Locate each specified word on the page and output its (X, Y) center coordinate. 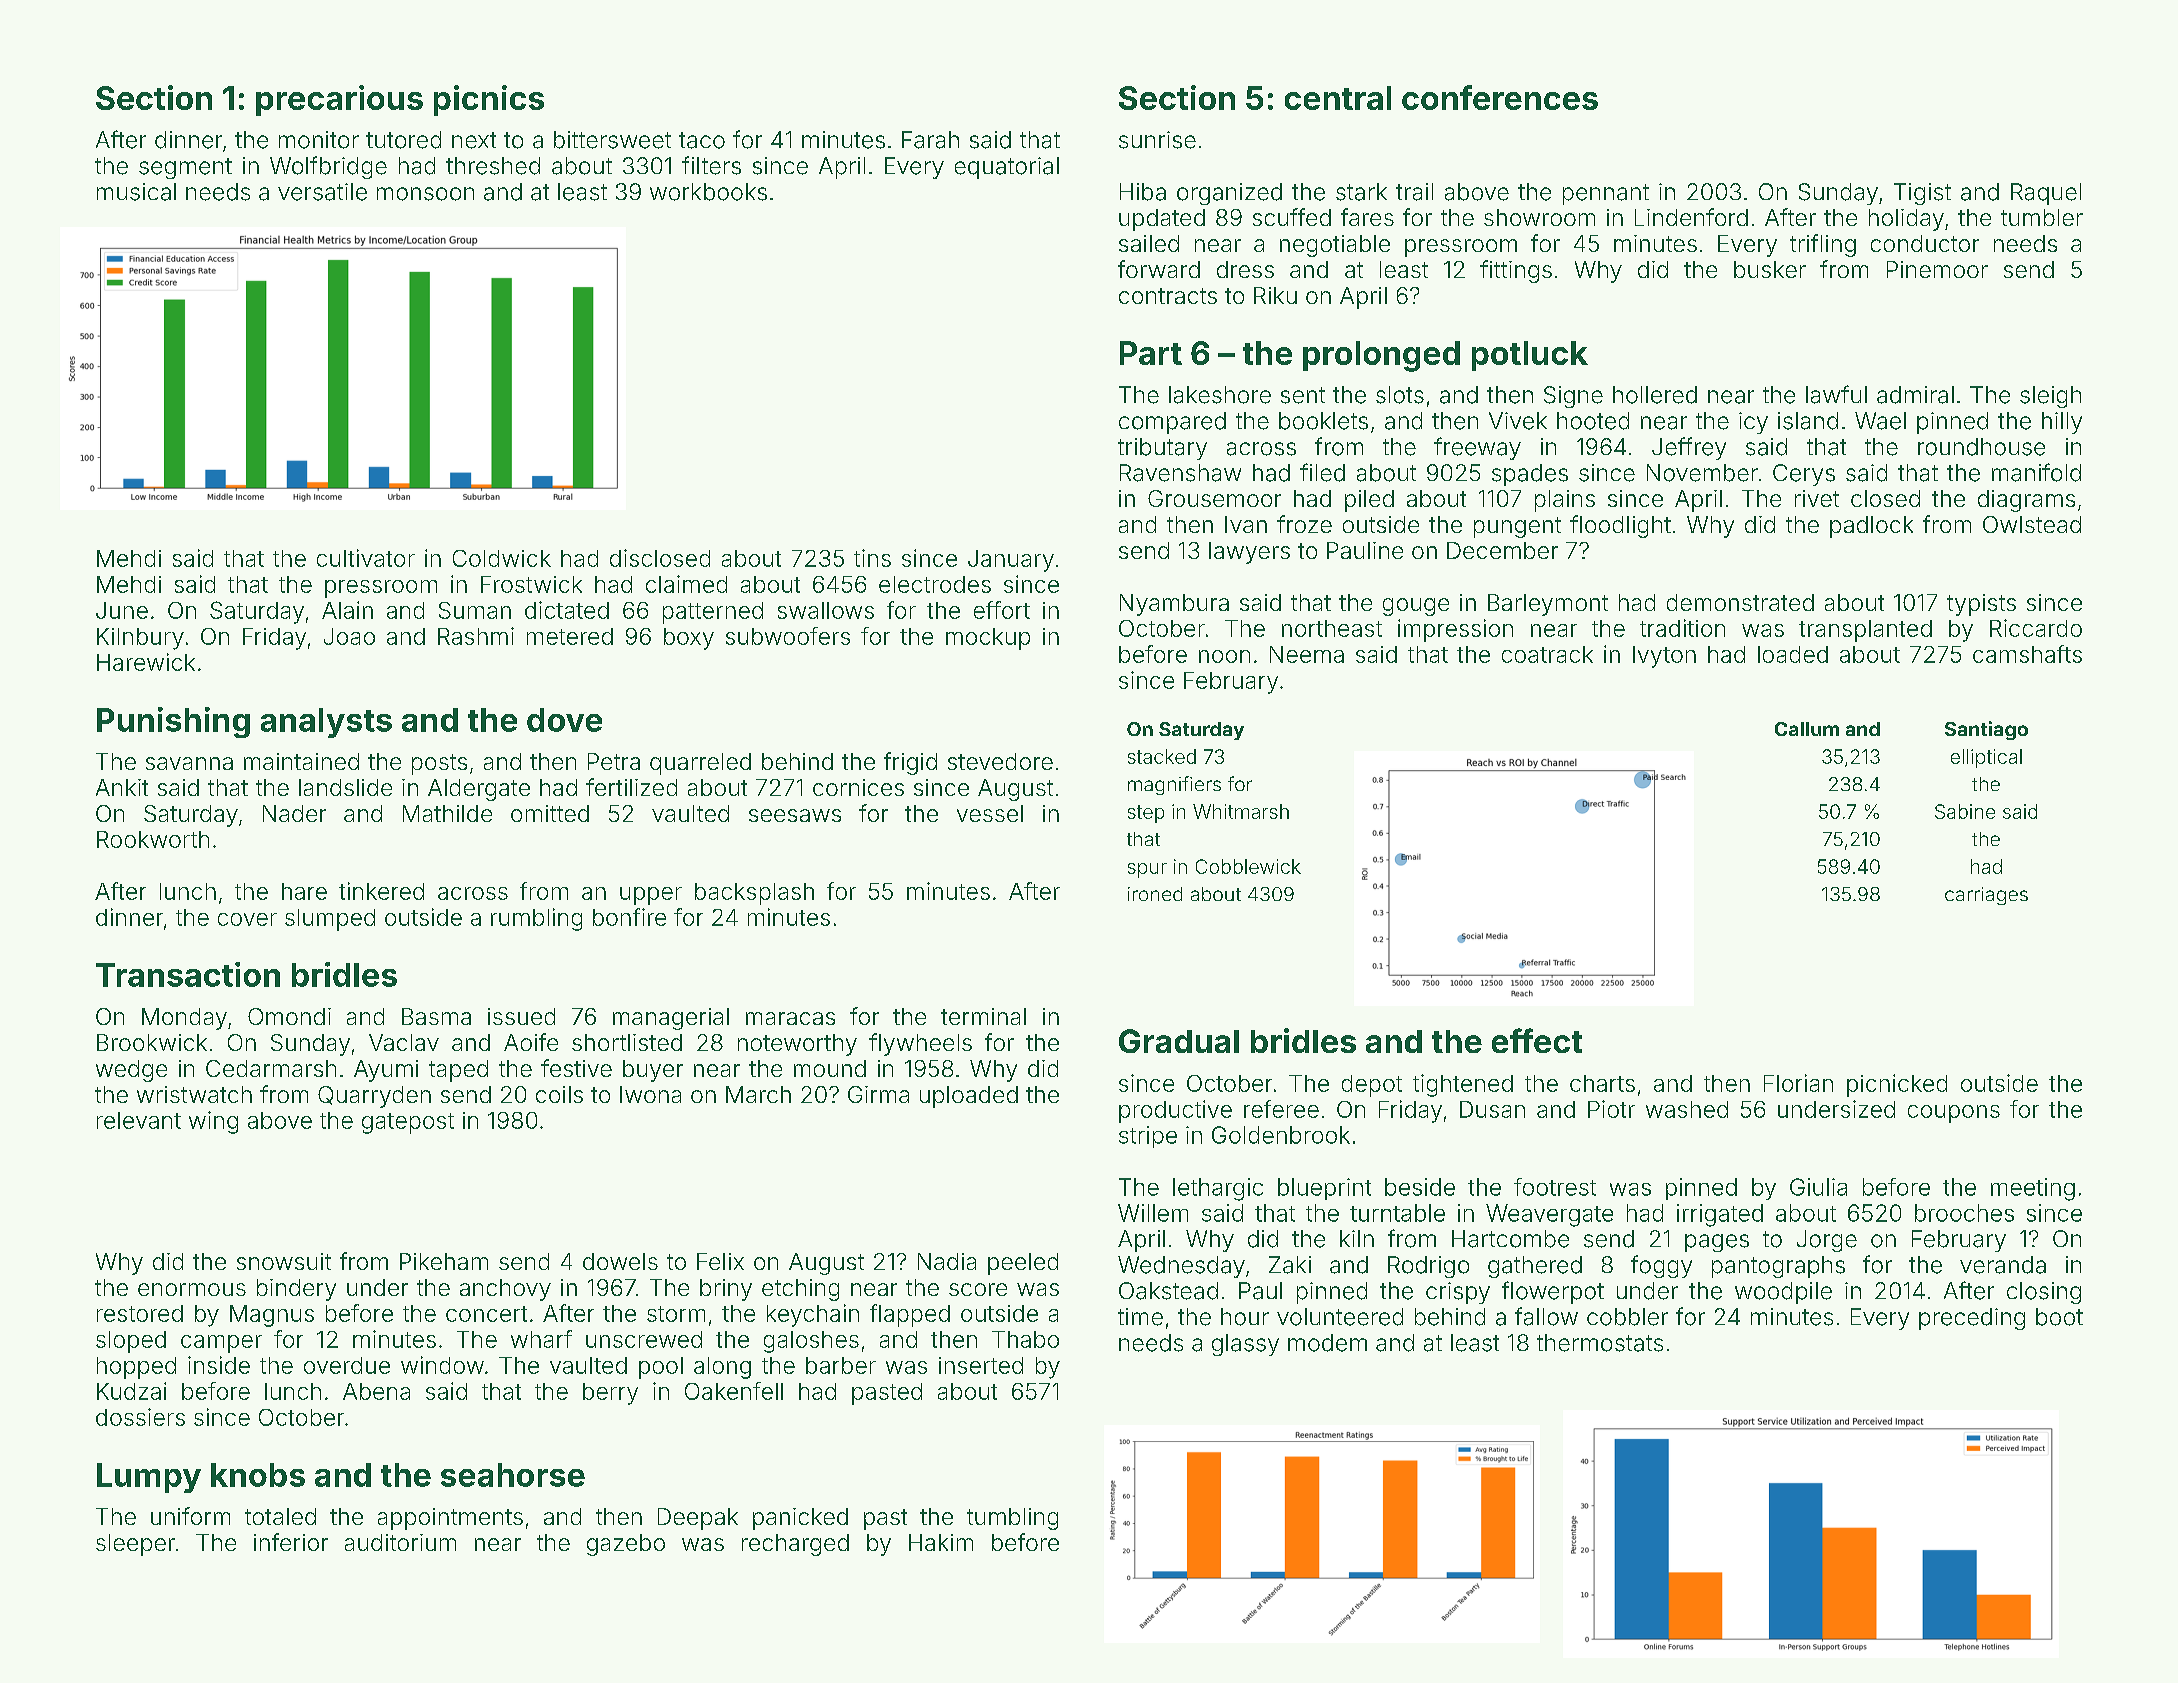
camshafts (2027, 654)
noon (1224, 656)
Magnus (272, 1316)
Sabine (1965, 811)
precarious (339, 100)
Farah (930, 140)
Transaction (188, 974)
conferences (1500, 97)
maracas (790, 1018)
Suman (475, 610)
